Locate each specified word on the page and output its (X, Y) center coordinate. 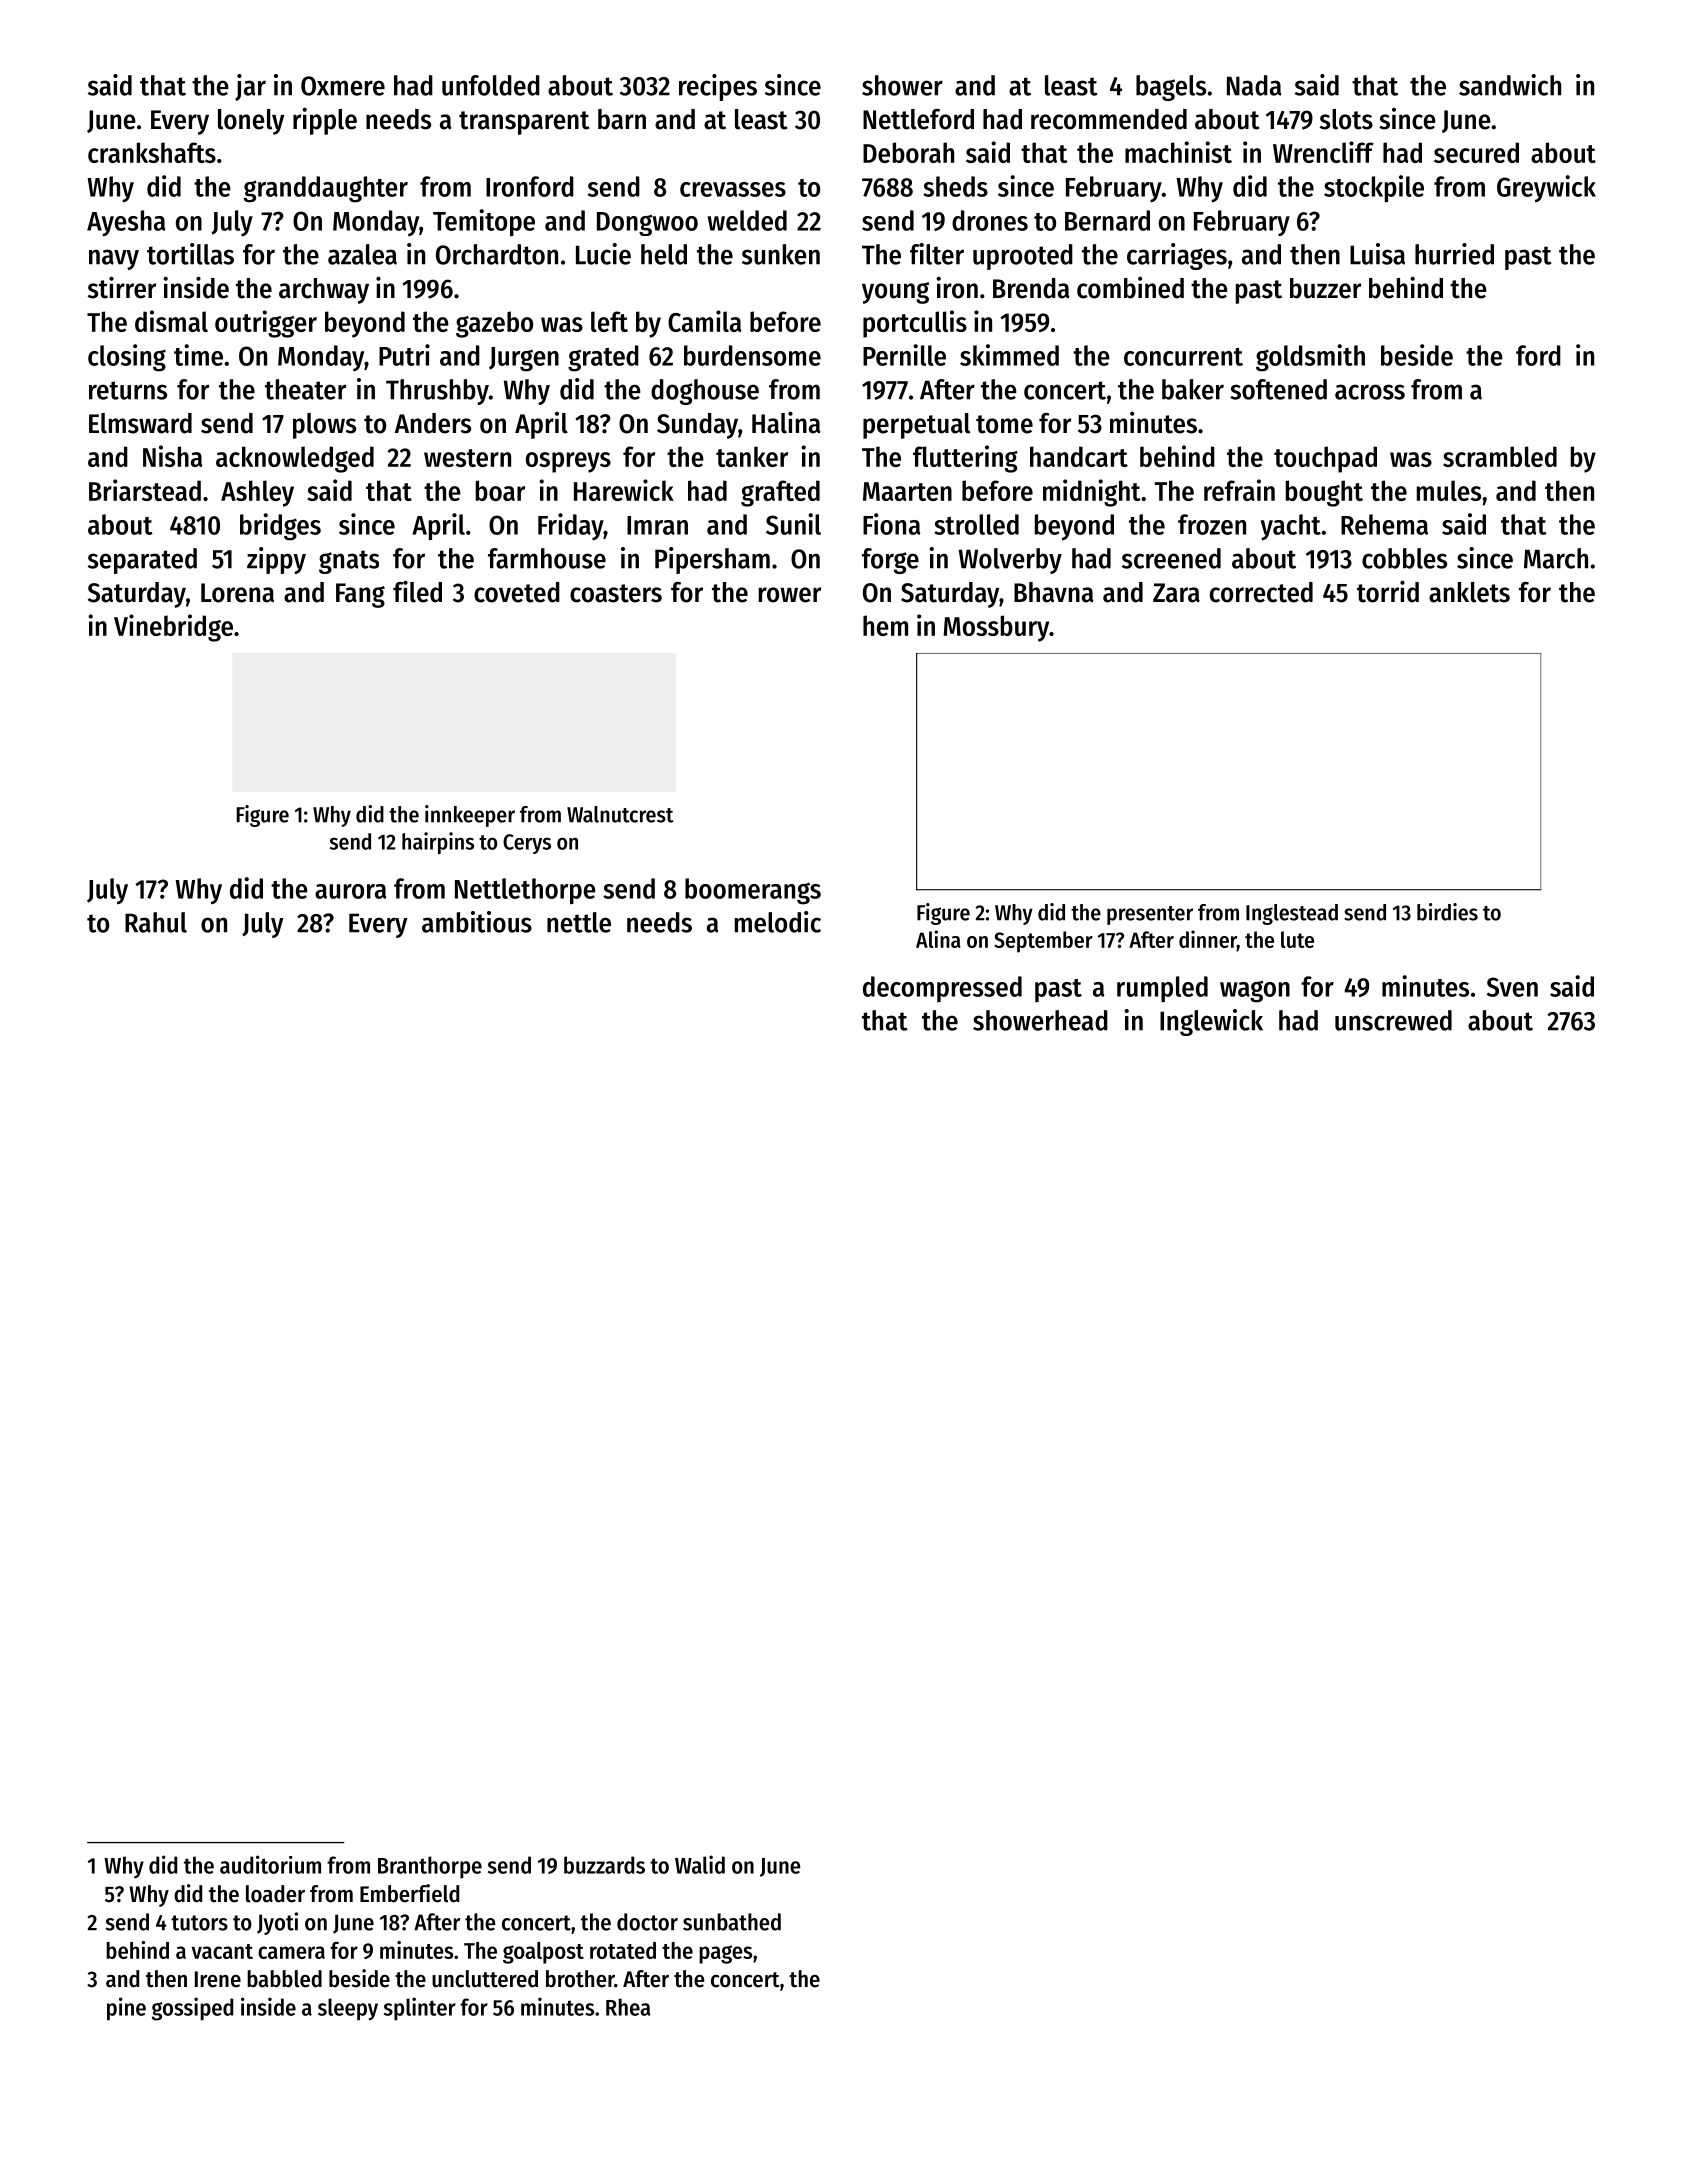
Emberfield (409, 1893)
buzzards (604, 1865)
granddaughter (326, 189)
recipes (718, 87)
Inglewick (1211, 1022)
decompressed (942, 989)
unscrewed (1393, 1020)
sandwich (1510, 85)
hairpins (438, 843)
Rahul (156, 922)
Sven (1512, 987)
